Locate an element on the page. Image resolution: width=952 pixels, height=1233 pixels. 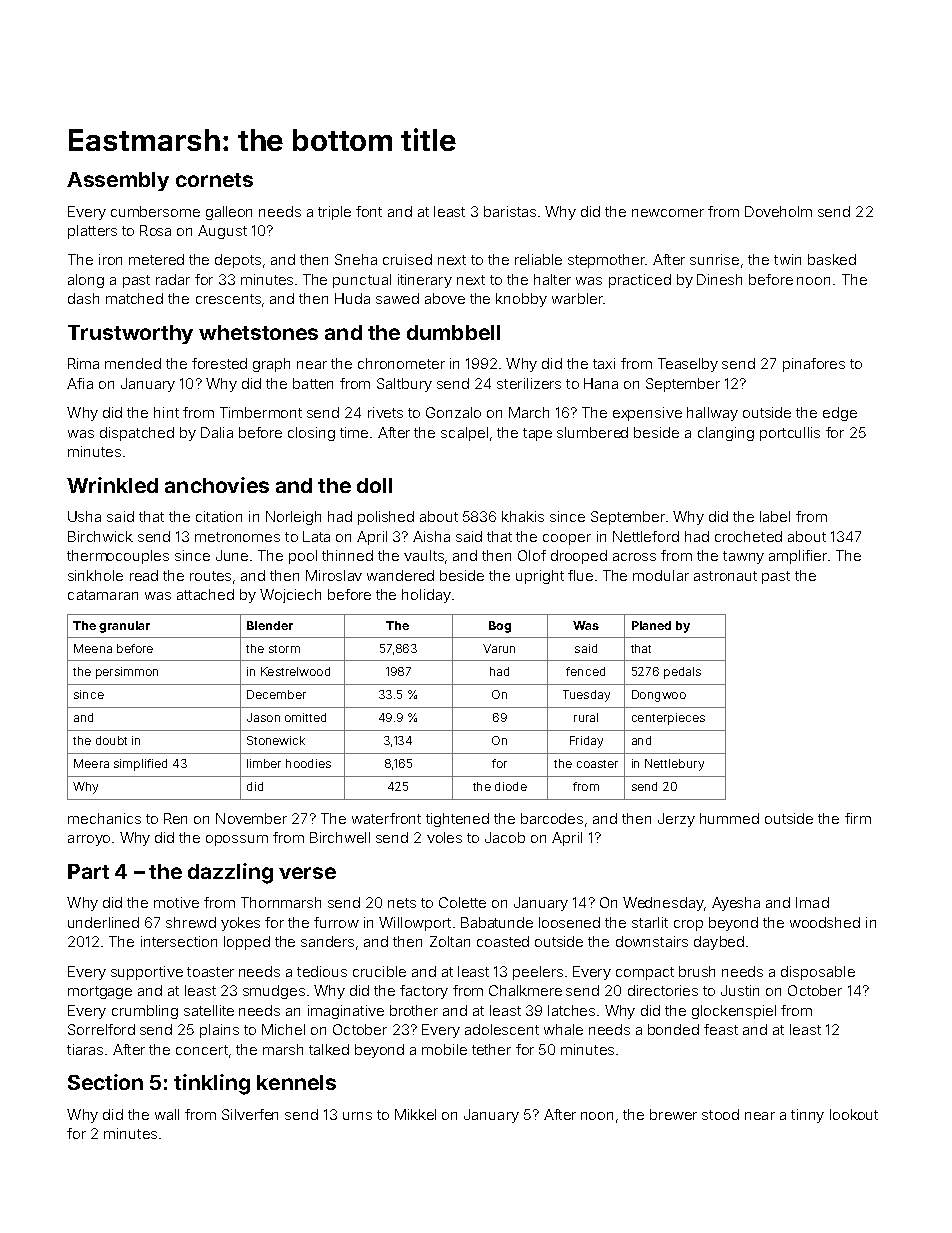
diode is located at coordinates (511, 786).
